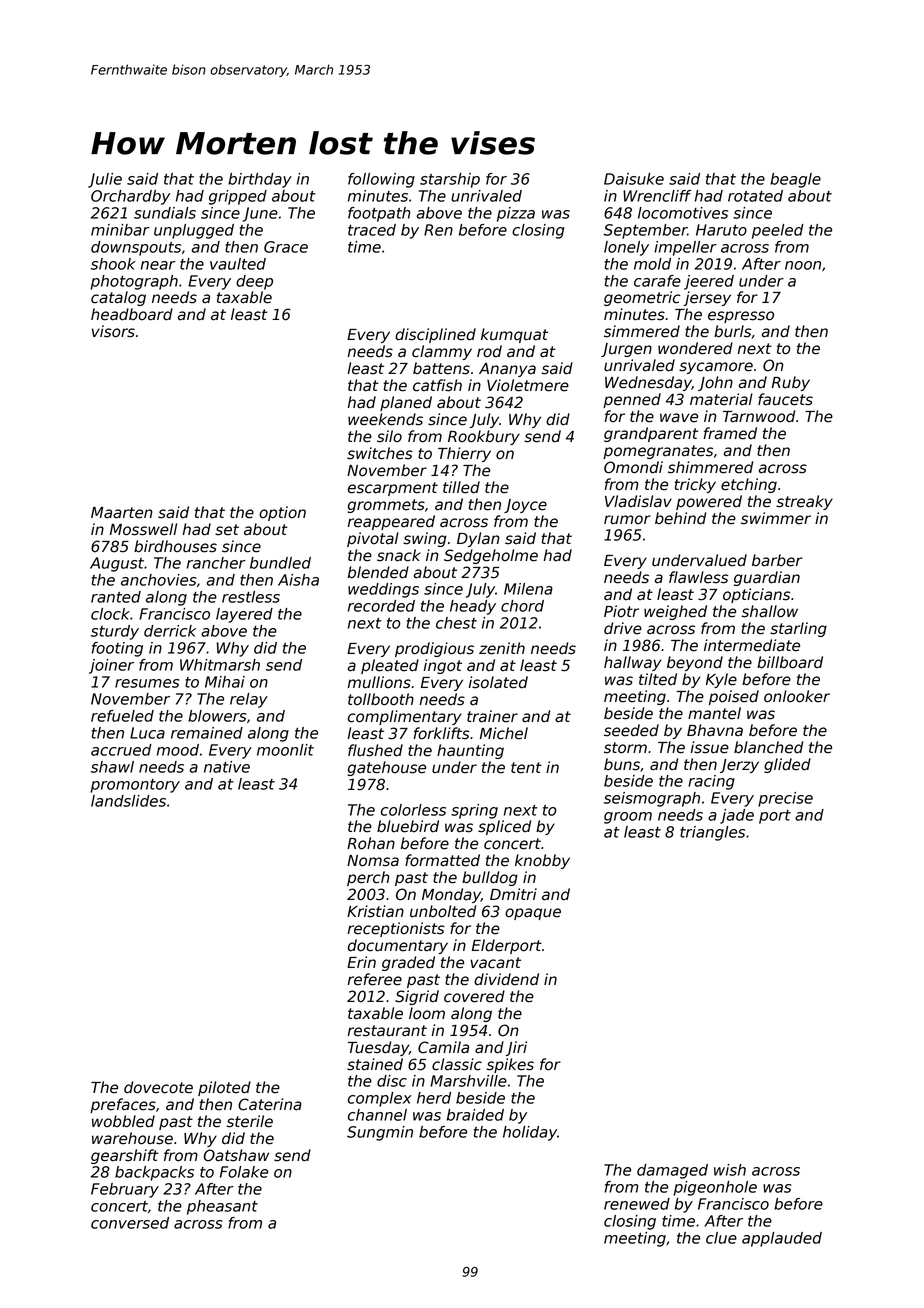 This image has width=924, height=1308. What do you see at coordinates (795, 180) in the image?
I see `beagle` at bounding box center [795, 180].
